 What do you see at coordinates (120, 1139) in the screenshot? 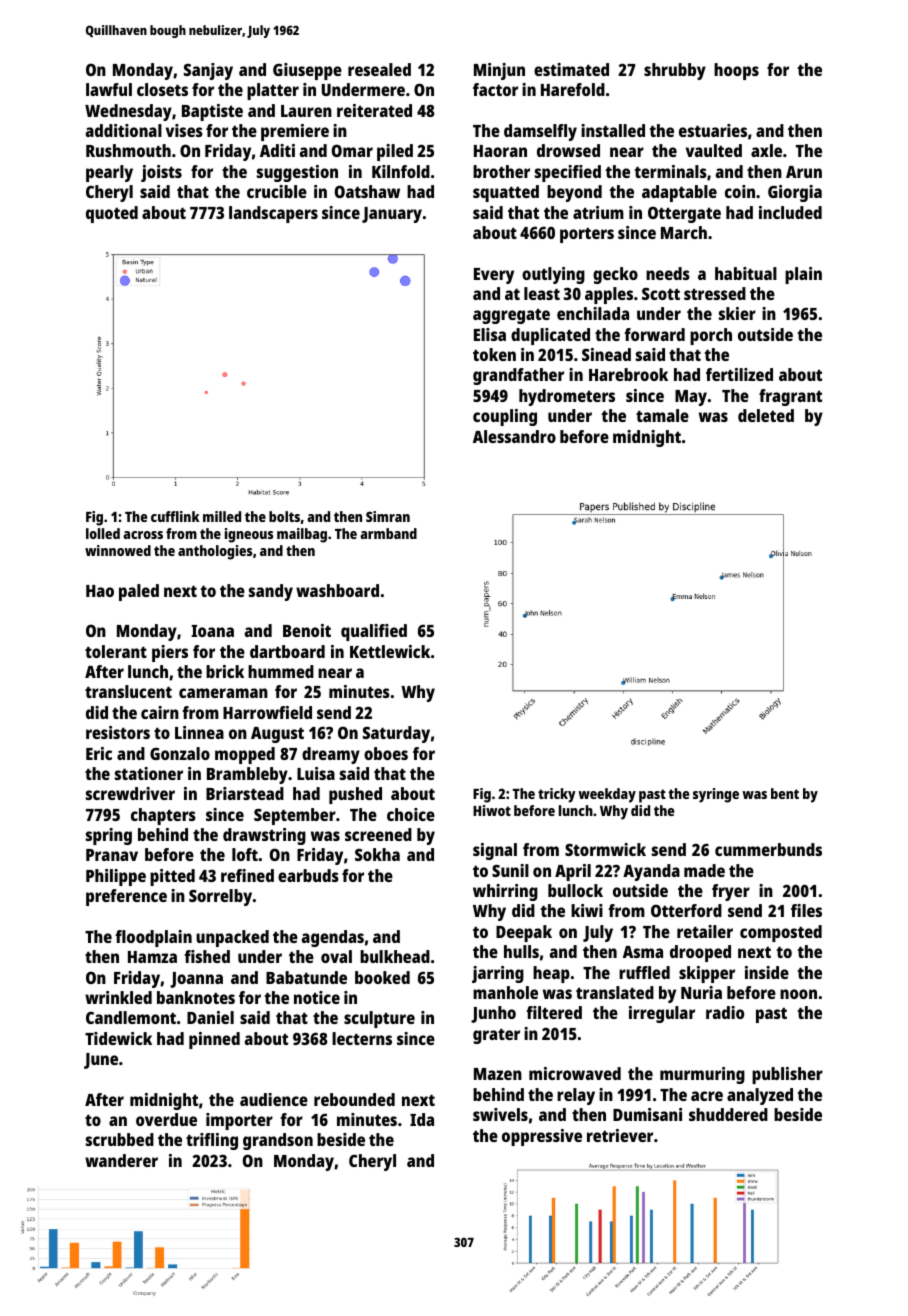
I see `scrubbed` at bounding box center [120, 1139].
